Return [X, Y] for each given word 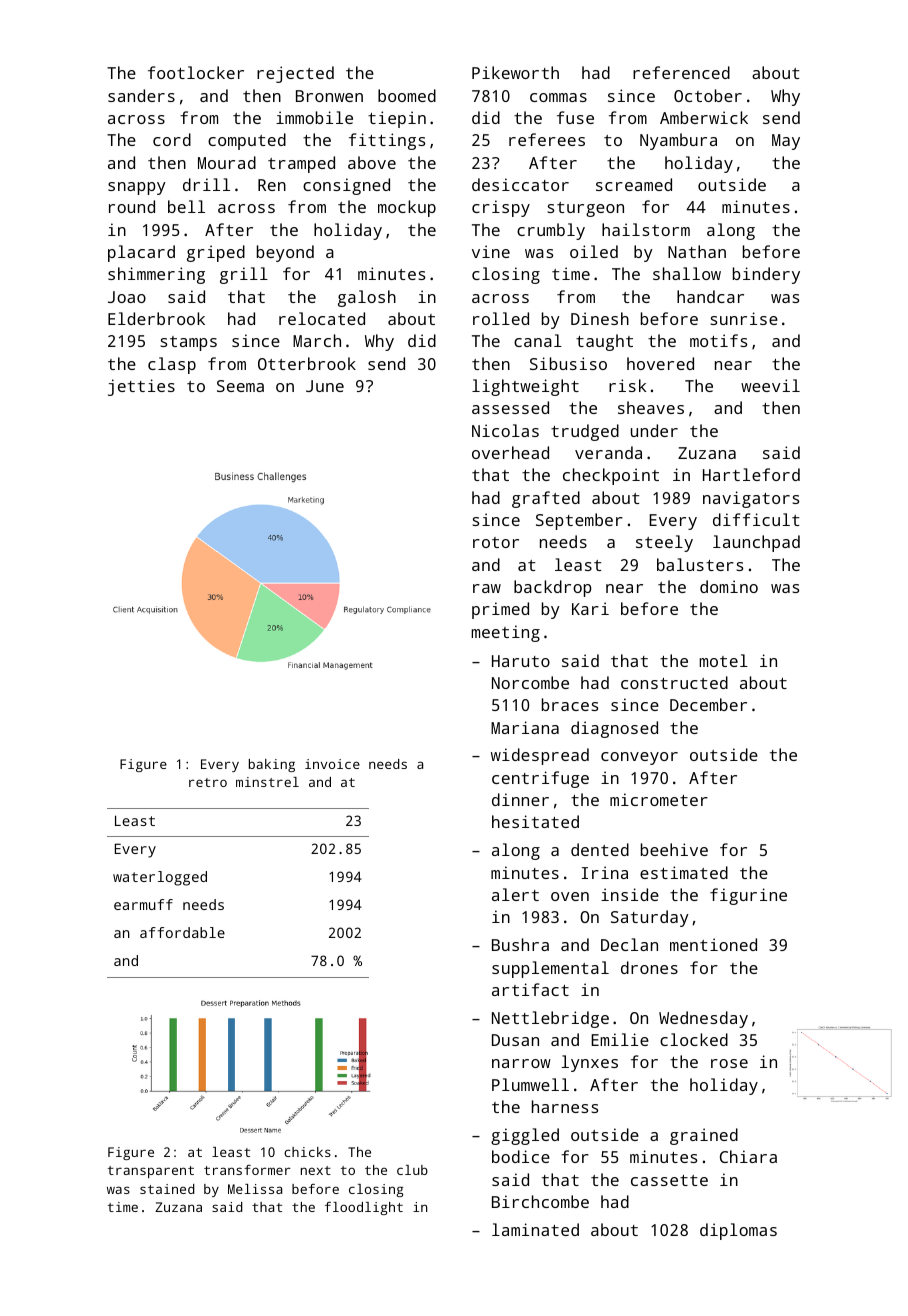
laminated [535, 1229]
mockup [407, 208]
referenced [681, 72]
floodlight [364, 1208]
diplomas [738, 1231]
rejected [295, 74]
